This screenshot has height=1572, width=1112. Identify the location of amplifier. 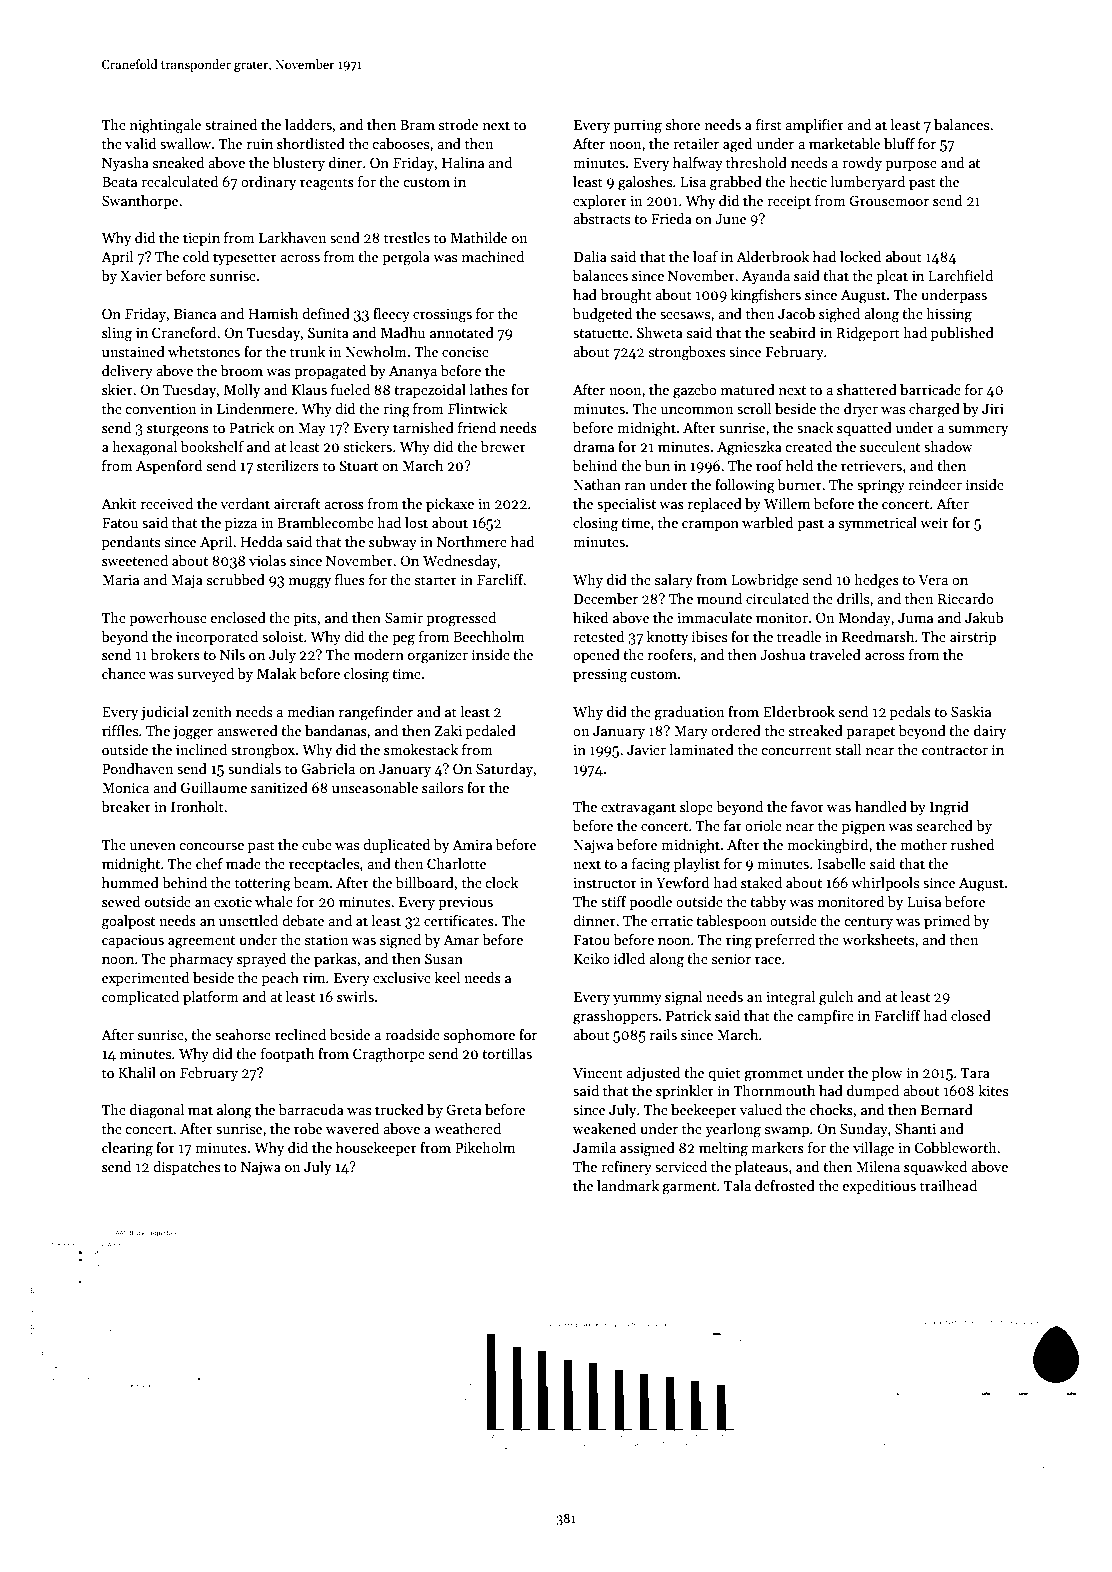
(814, 126).
